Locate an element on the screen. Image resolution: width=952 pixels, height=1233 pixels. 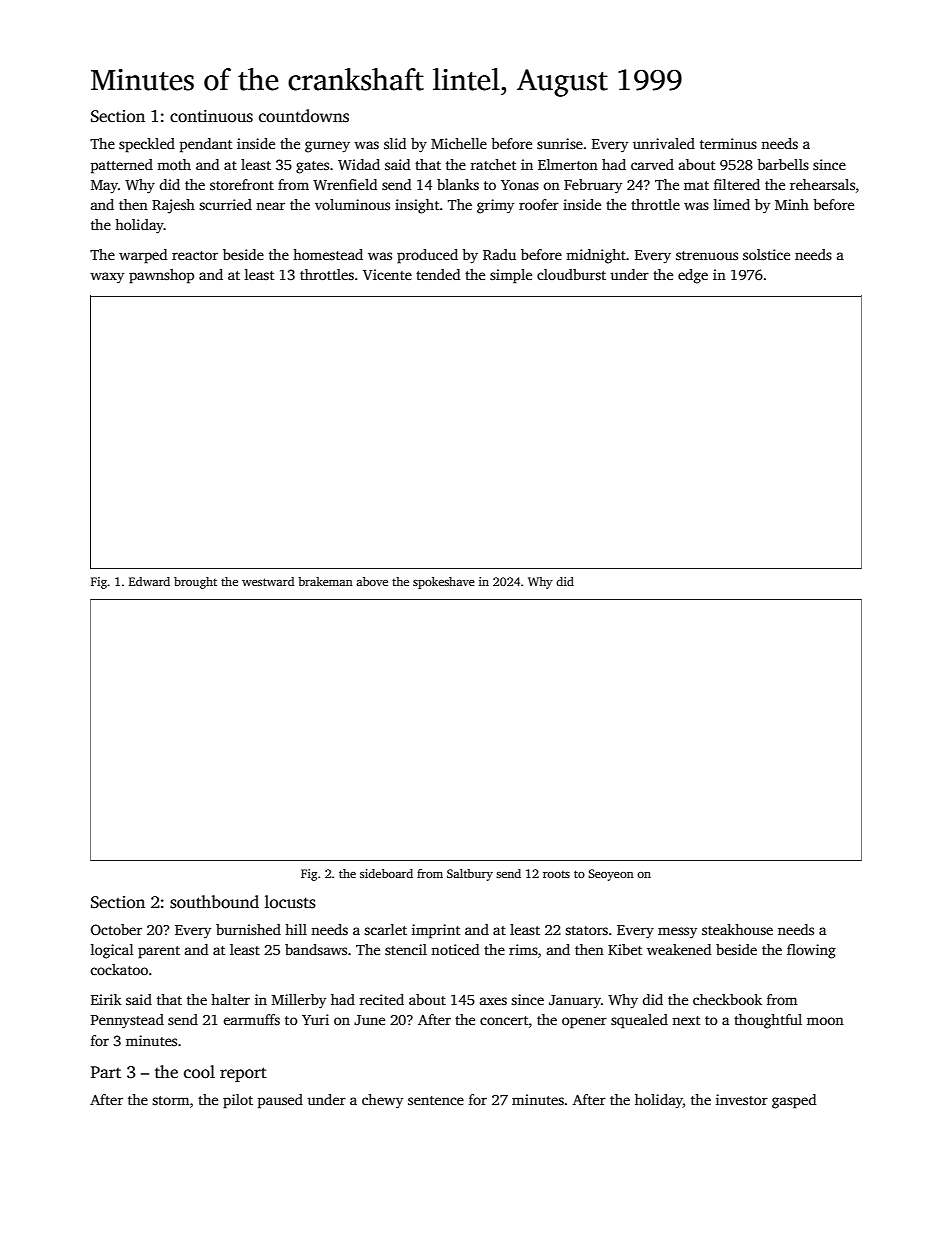
flowing is located at coordinates (811, 951).
